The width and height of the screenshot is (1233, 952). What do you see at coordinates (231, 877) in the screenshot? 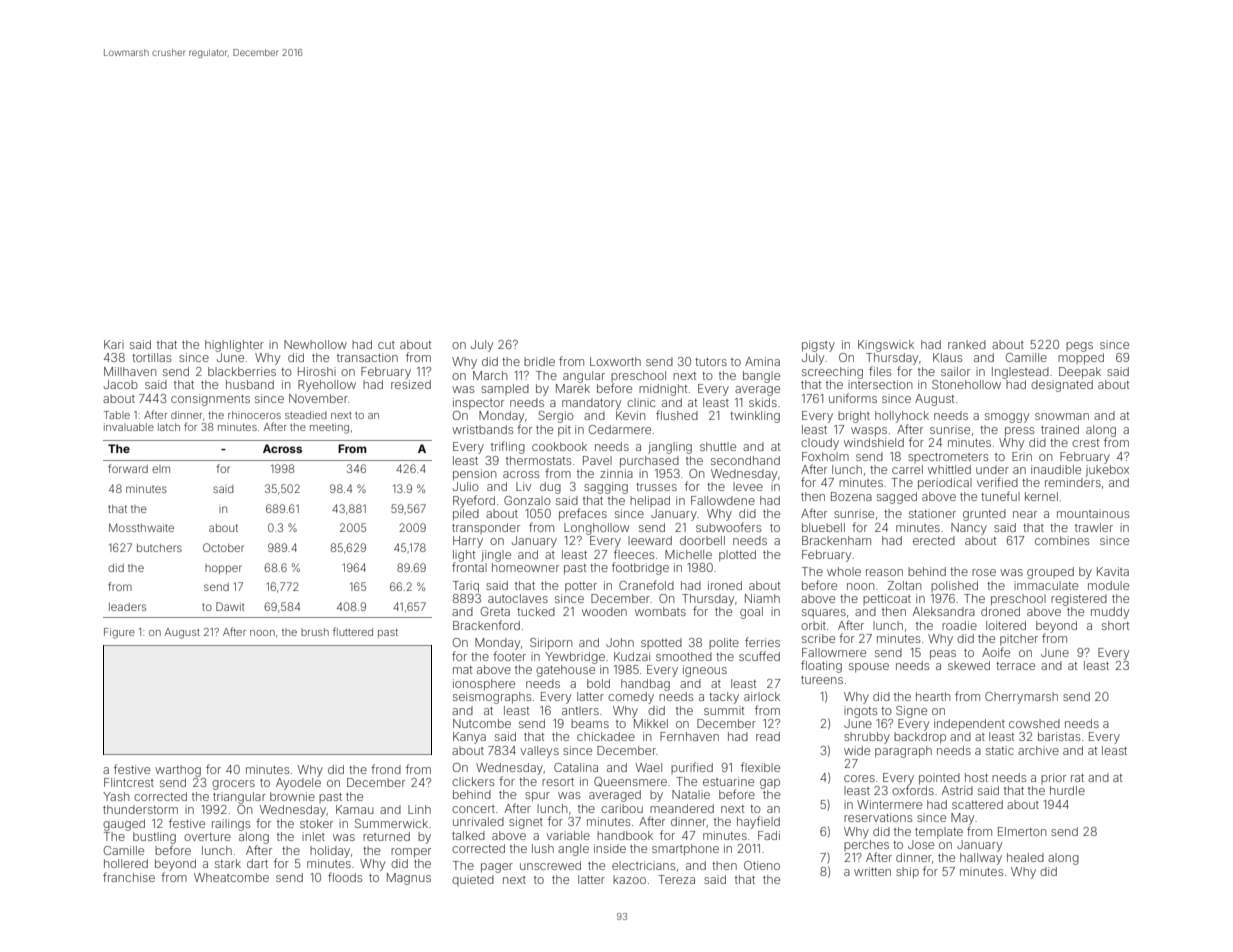
I see `Wheatcombe` at bounding box center [231, 877].
